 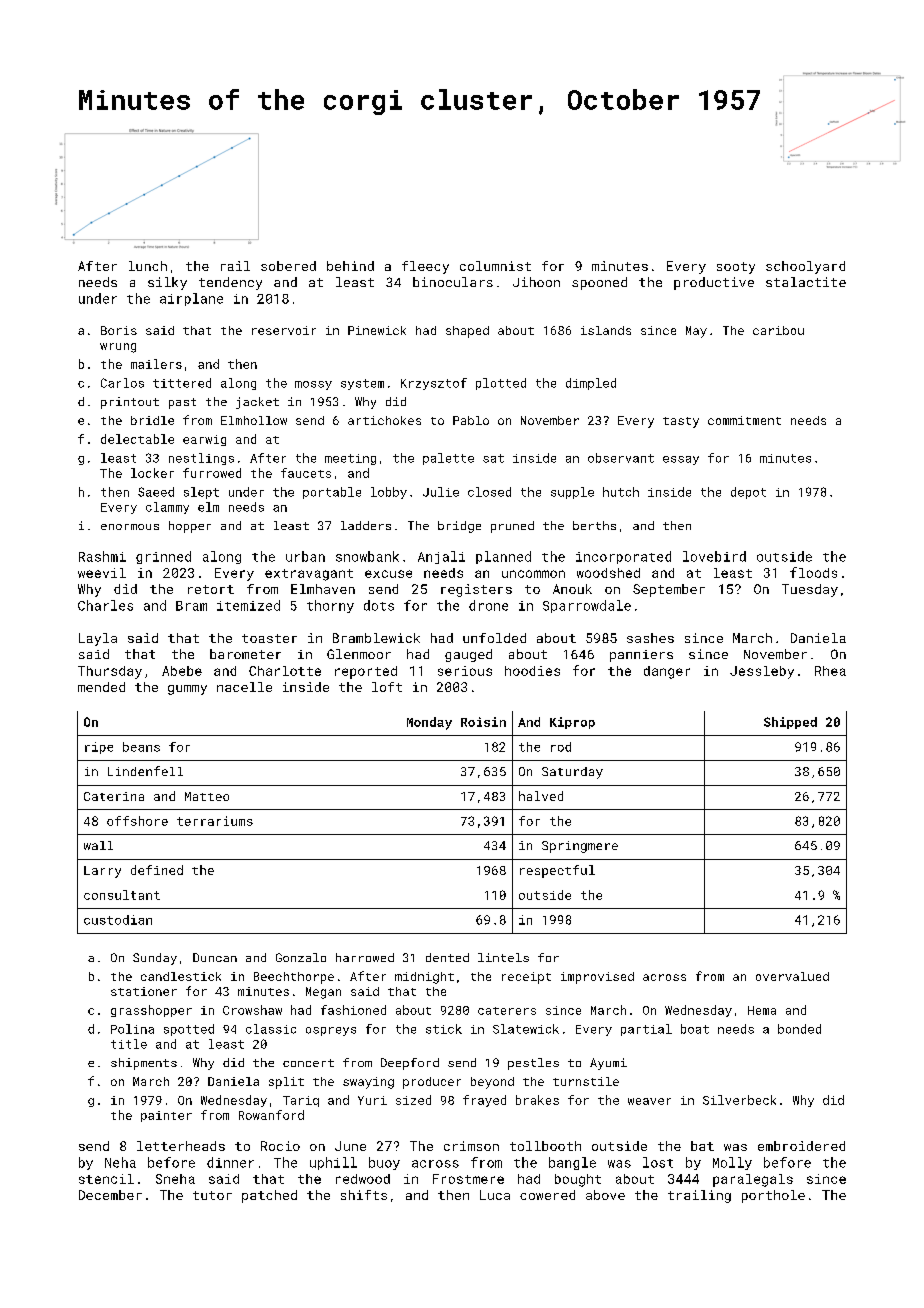 I want to click on caribou, so click(x=778, y=330).
